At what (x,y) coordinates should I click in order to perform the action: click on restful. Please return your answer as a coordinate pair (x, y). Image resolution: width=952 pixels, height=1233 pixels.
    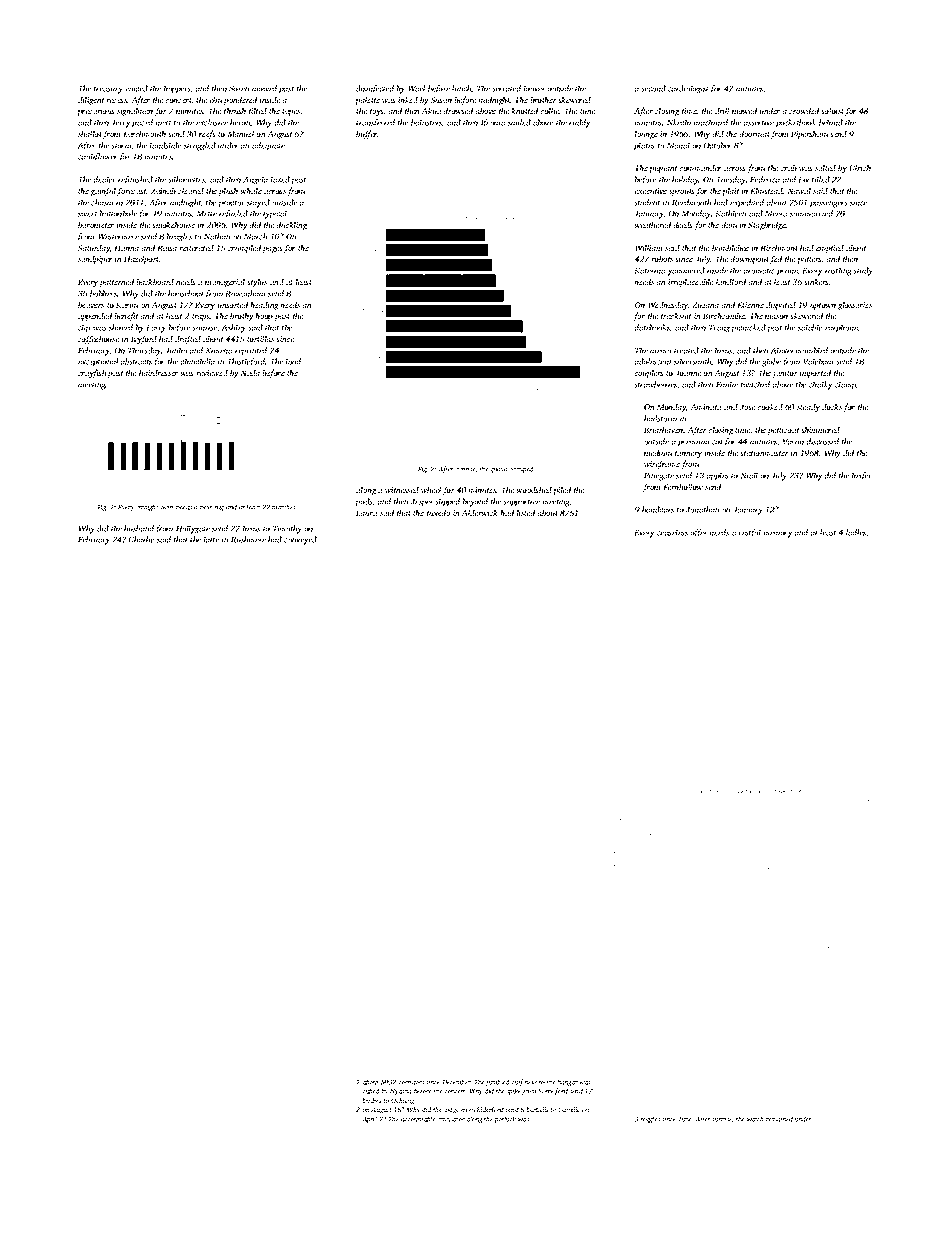
    Looking at the image, I should click on (749, 533).
